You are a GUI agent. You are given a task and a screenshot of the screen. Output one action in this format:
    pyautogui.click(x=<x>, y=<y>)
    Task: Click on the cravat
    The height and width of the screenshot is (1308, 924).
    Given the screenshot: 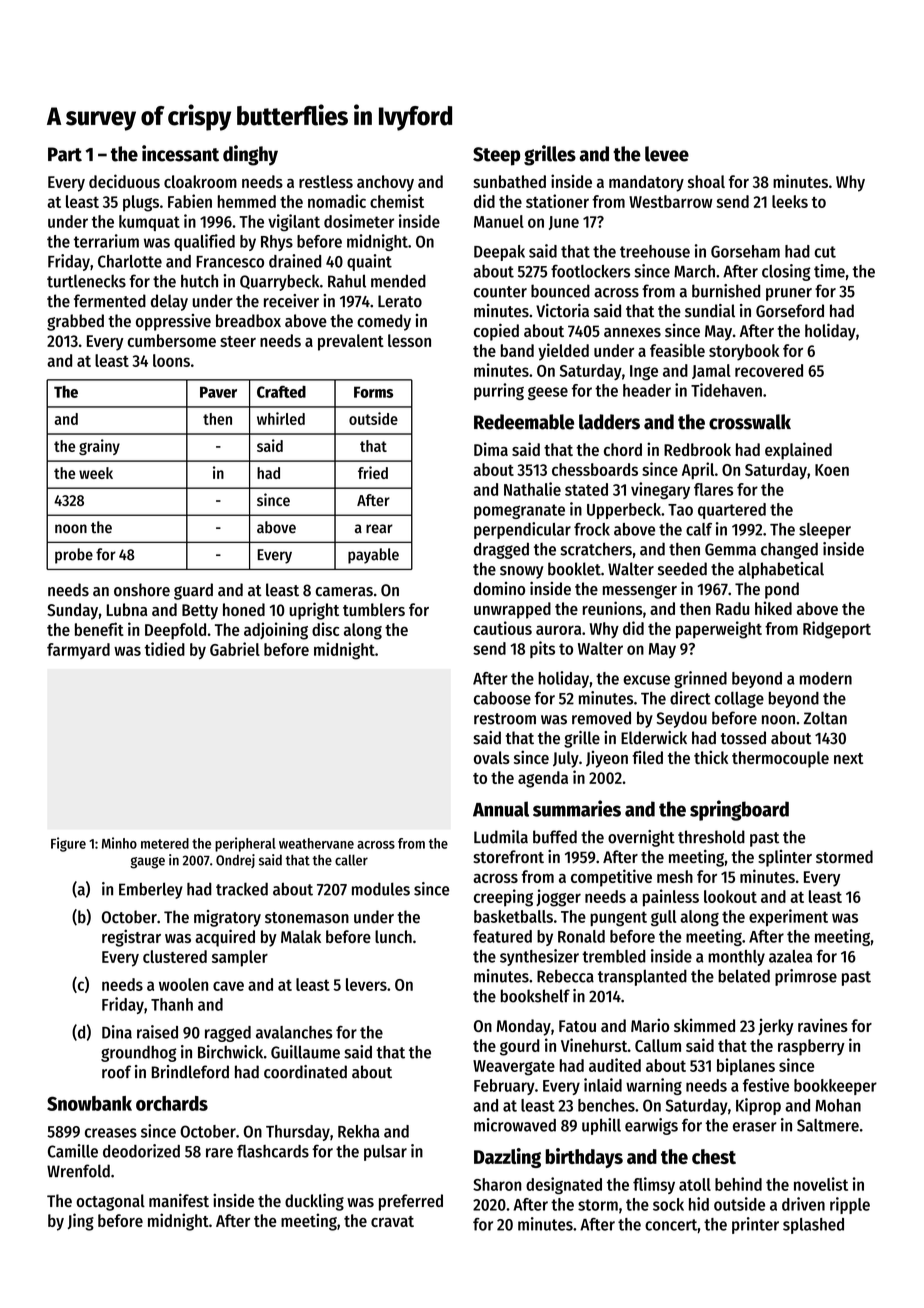 What is the action you would take?
    pyautogui.click(x=392, y=1221)
